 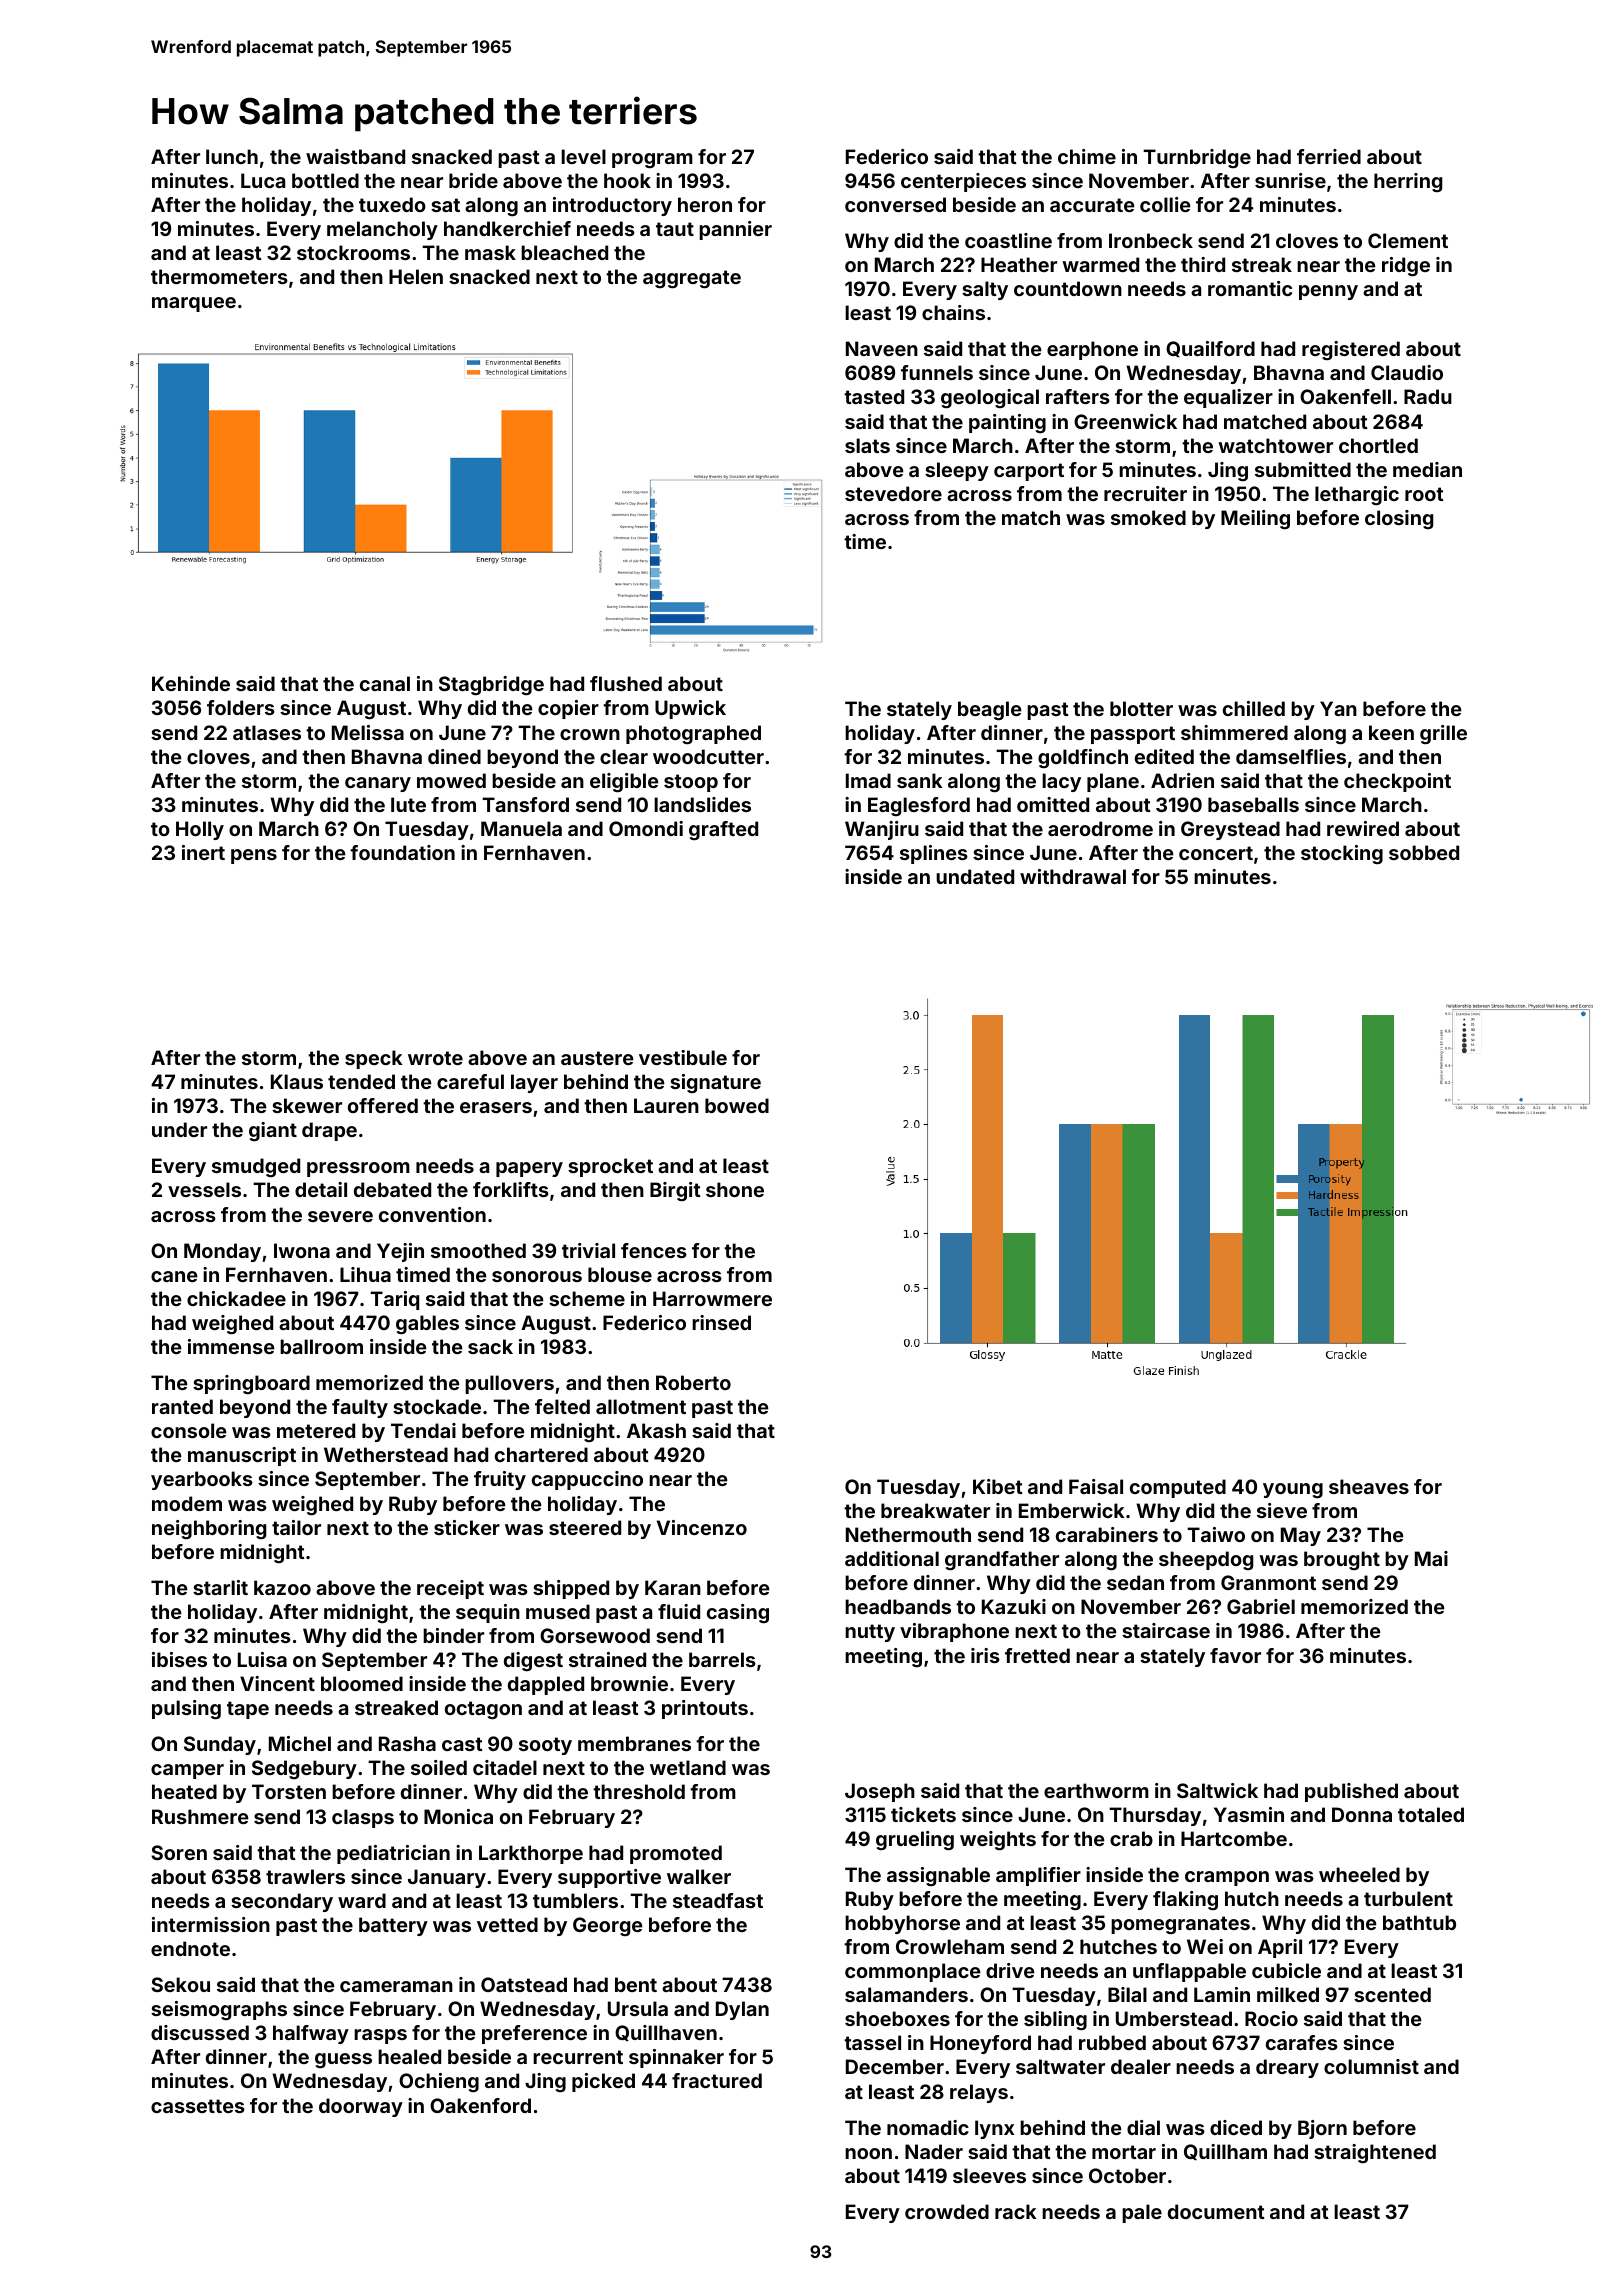 What do you see at coordinates (232, 156) in the screenshot?
I see `lunch` at bounding box center [232, 156].
